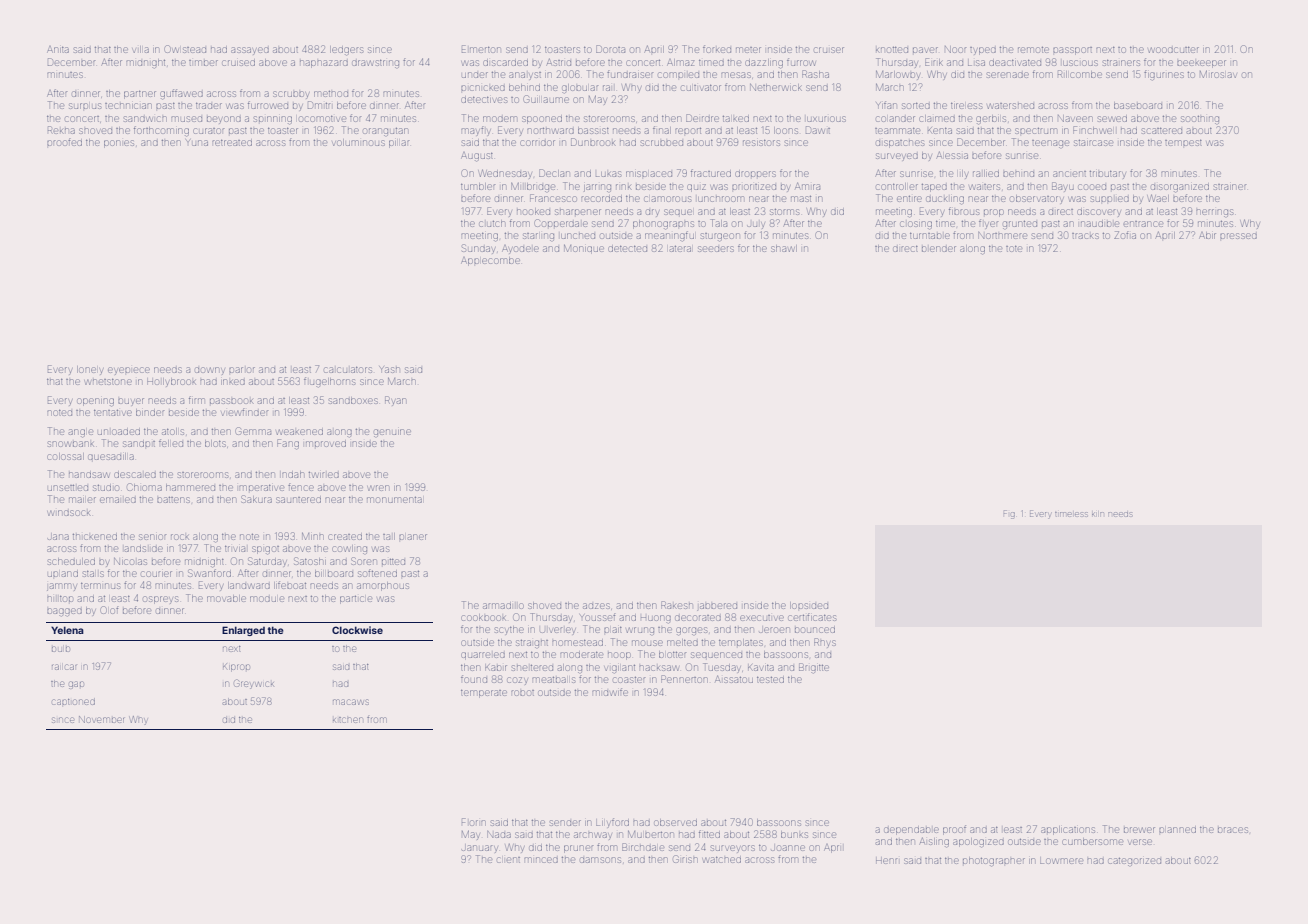 The height and width of the screenshot is (924, 1308). I want to click on January, so click(479, 849).
